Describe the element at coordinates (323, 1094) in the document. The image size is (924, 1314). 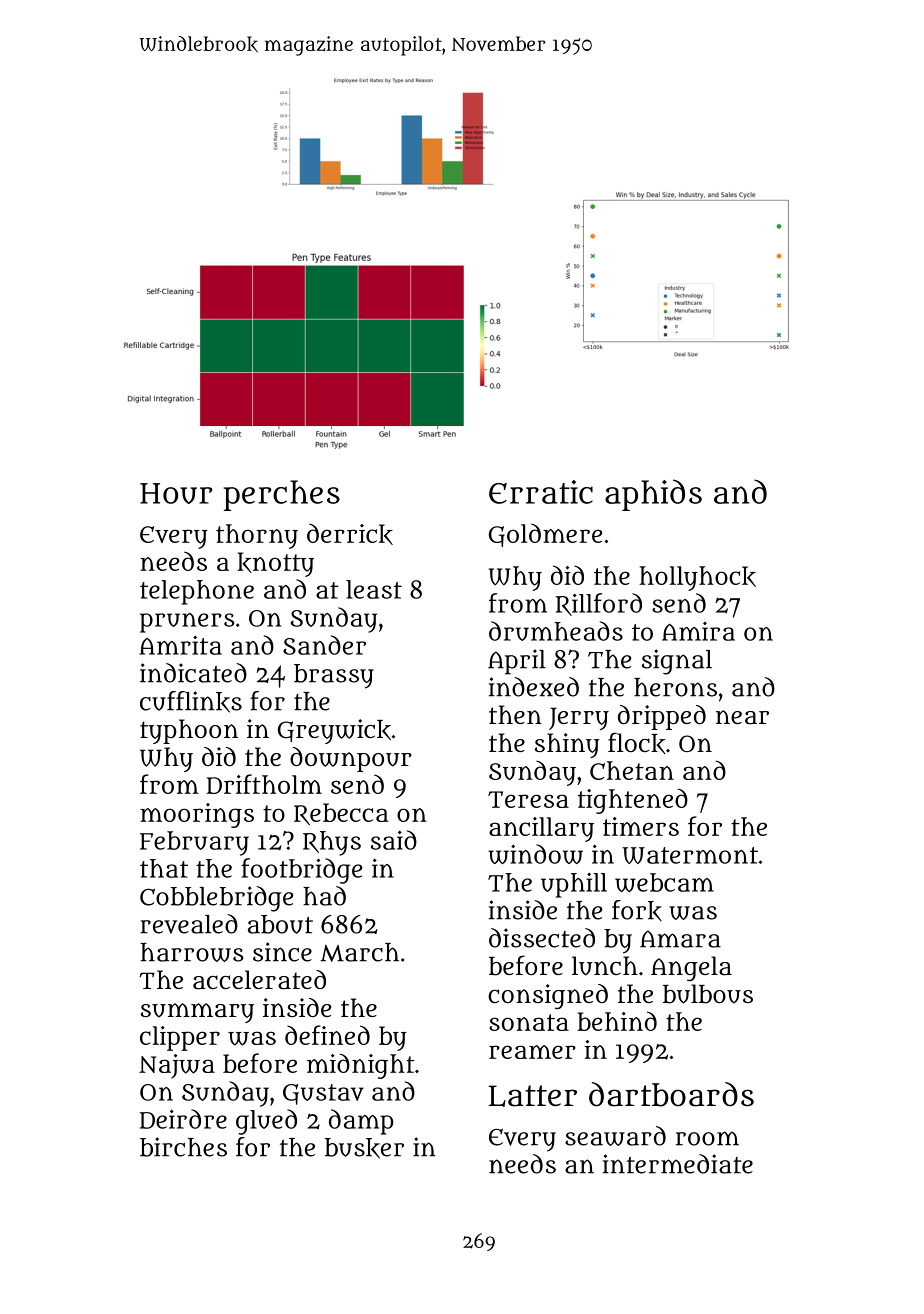
I see `Gustav` at that location.
